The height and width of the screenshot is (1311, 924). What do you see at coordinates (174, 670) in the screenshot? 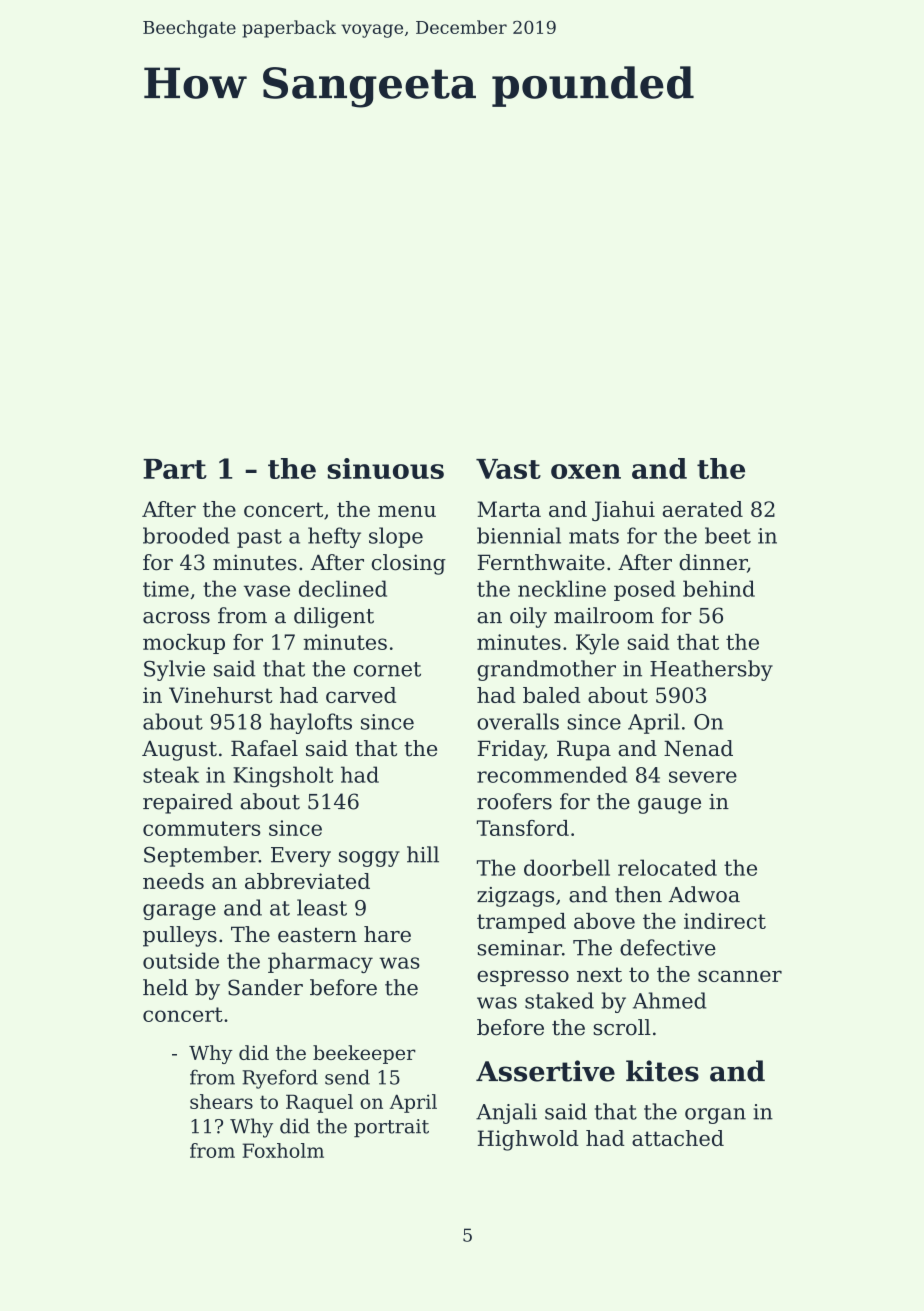
I see `Sylvie` at bounding box center [174, 670].
